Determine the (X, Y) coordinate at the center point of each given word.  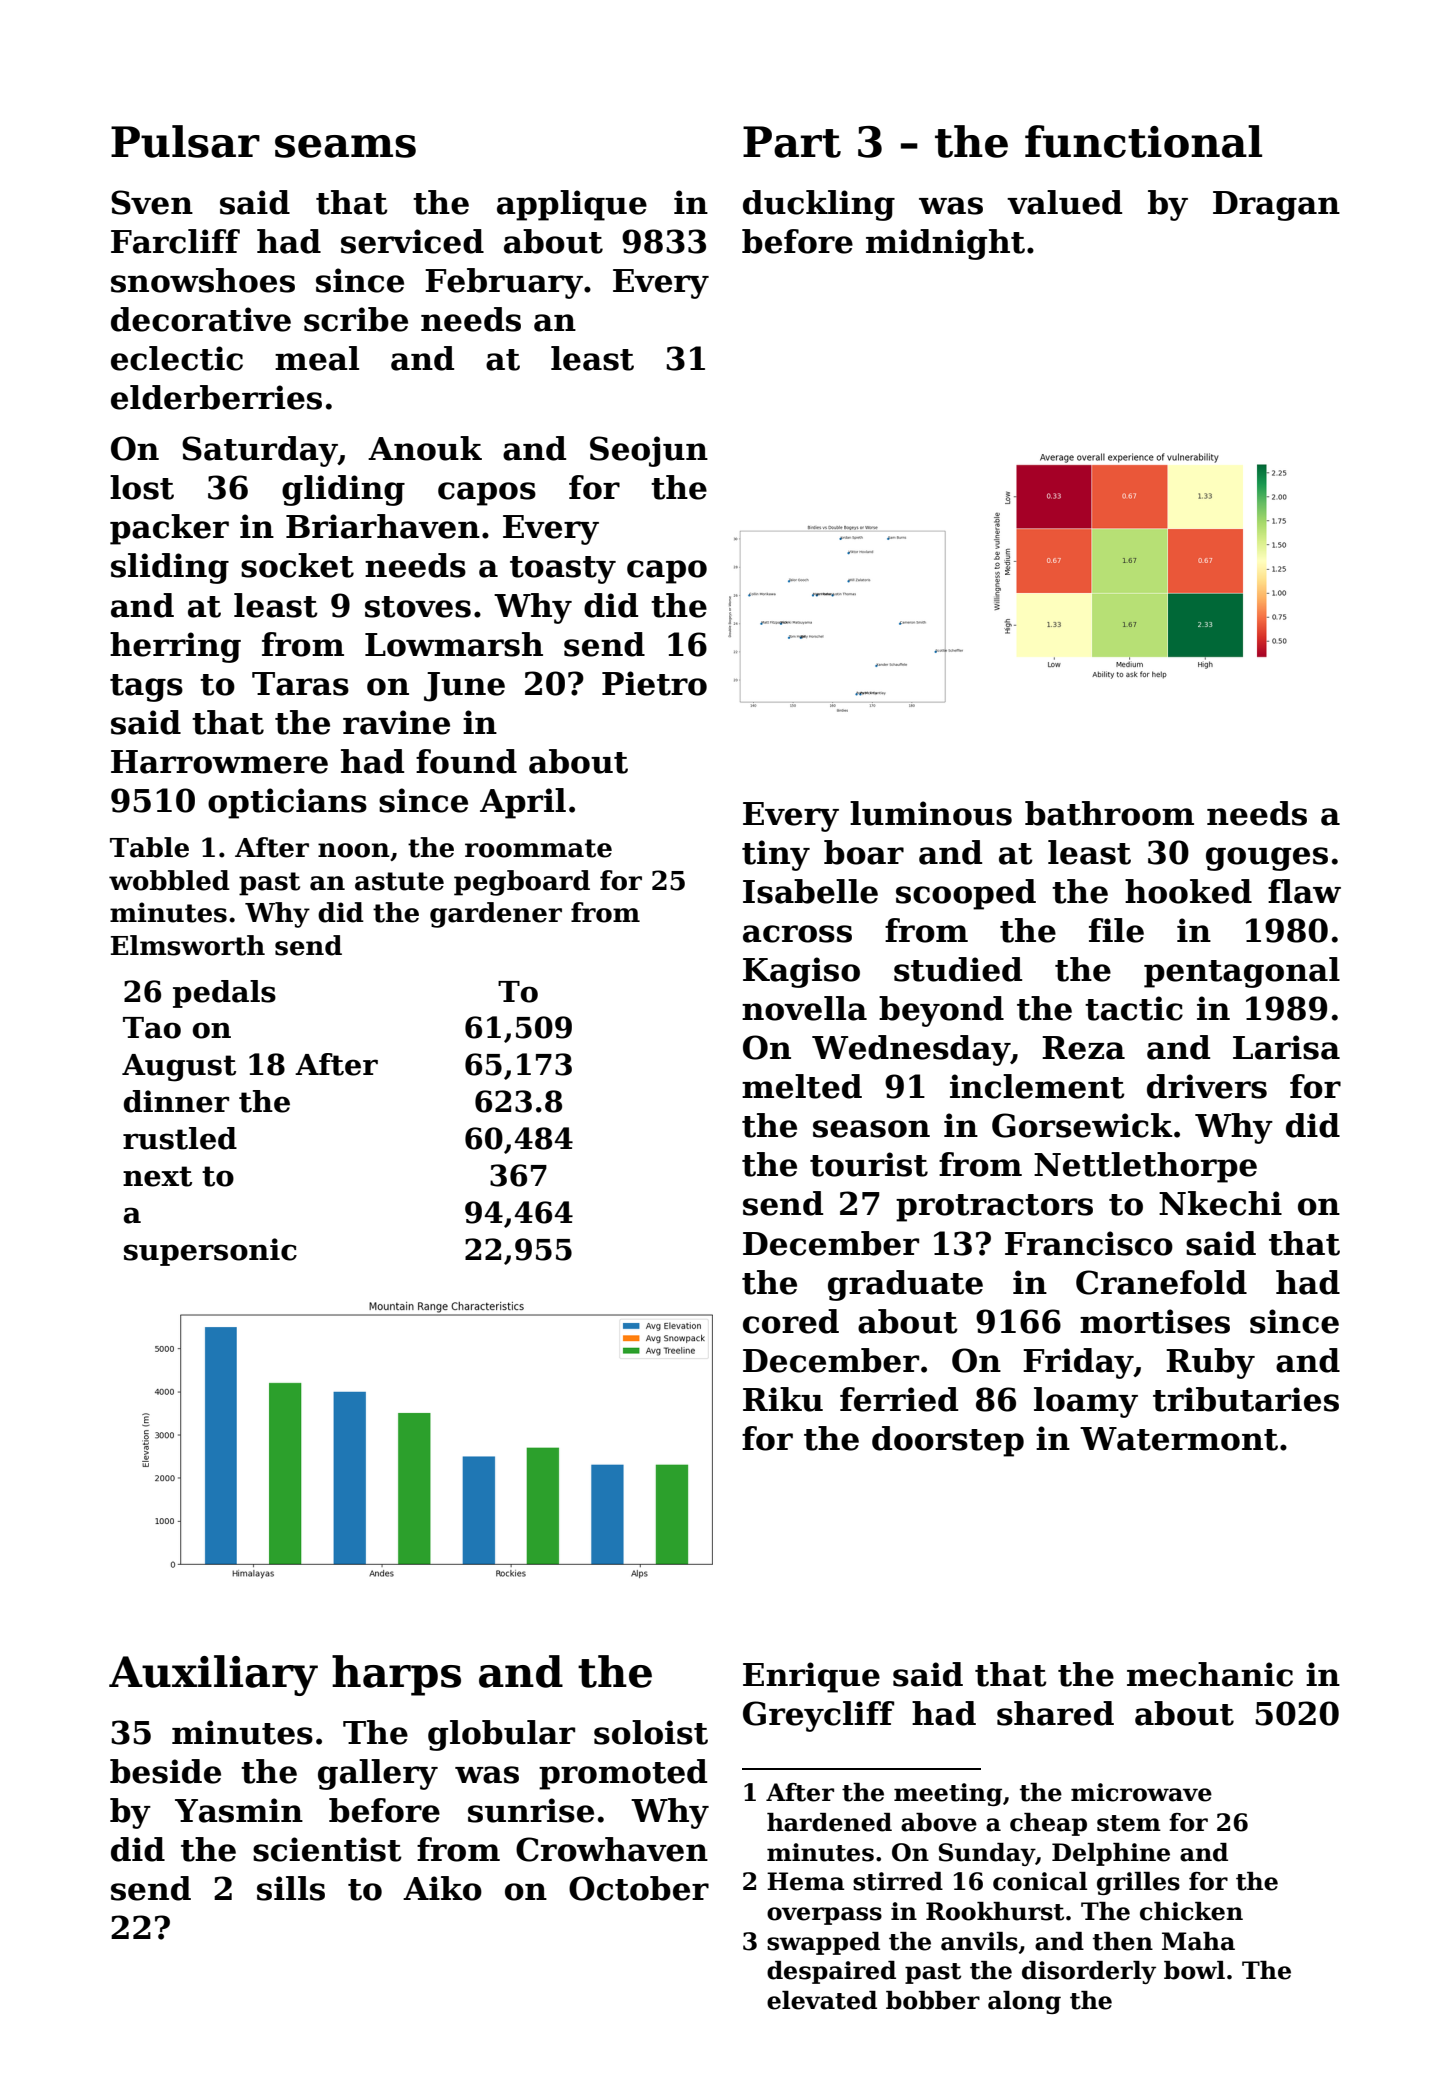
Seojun (649, 451)
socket (297, 565)
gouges (1267, 859)
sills (291, 1888)
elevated (822, 2000)
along (1024, 2002)
